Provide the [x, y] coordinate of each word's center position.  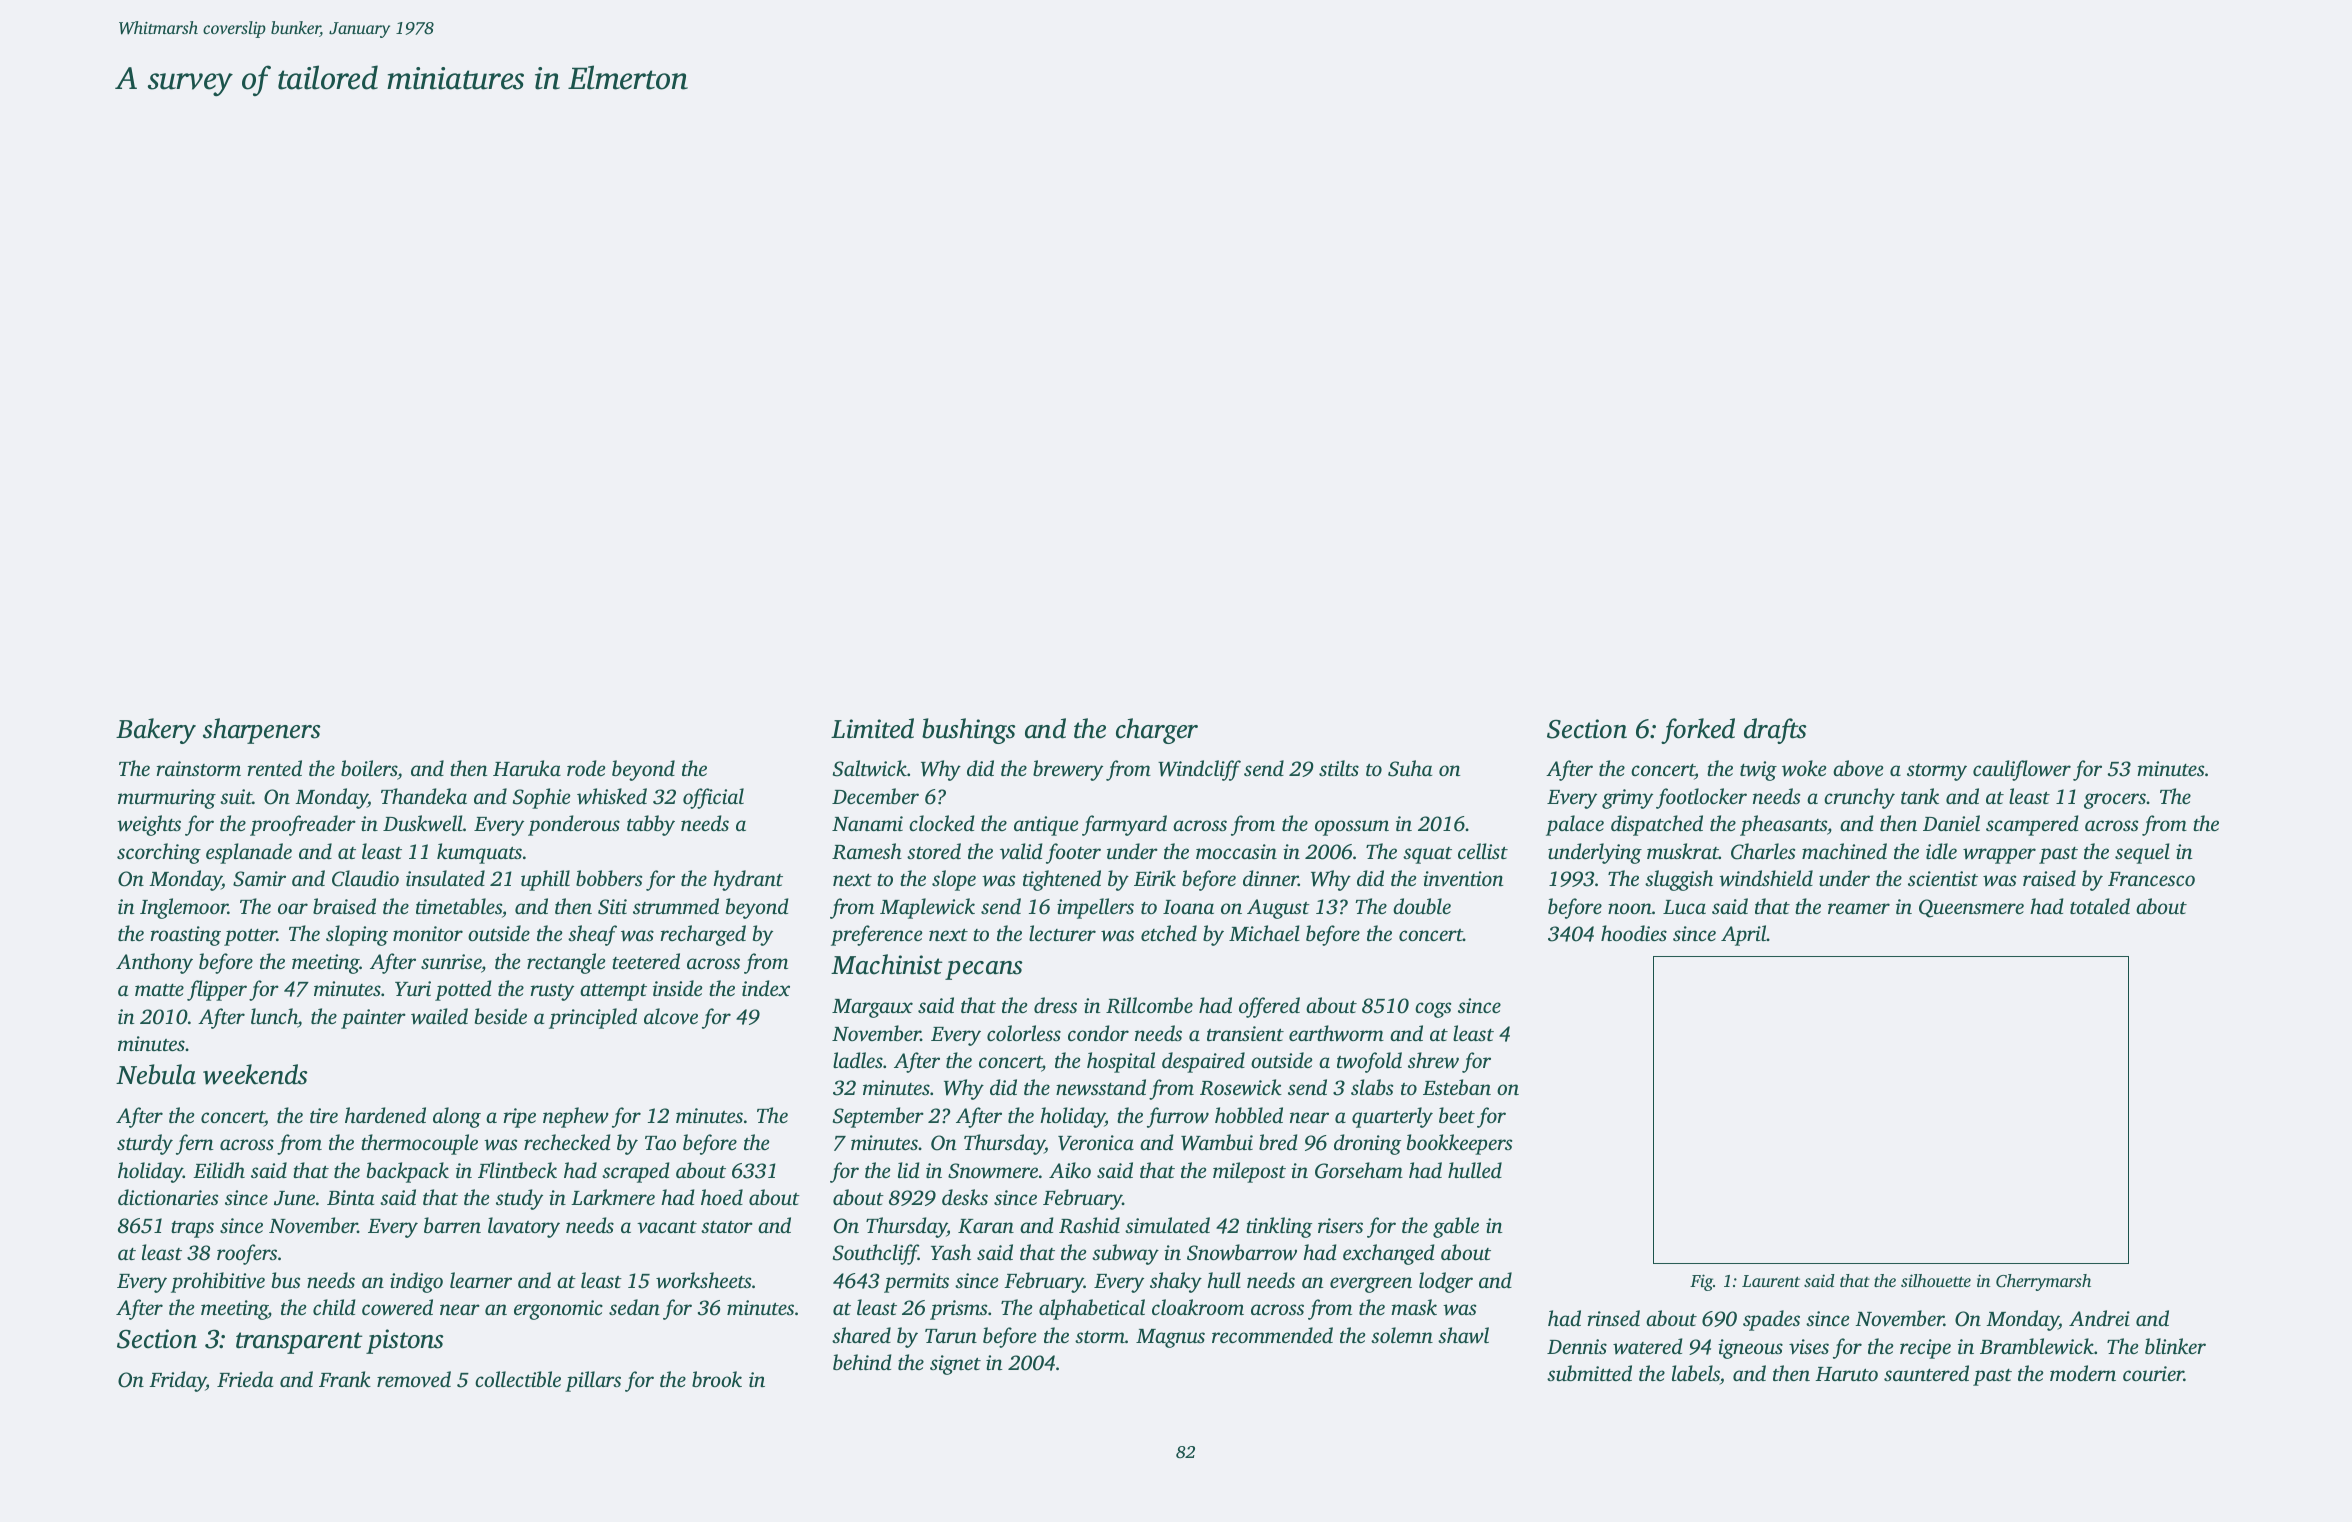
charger [1157, 731]
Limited [872, 728]
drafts [1775, 731]
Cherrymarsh [2043, 1282]
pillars [593, 1381]
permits [916, 1283]
